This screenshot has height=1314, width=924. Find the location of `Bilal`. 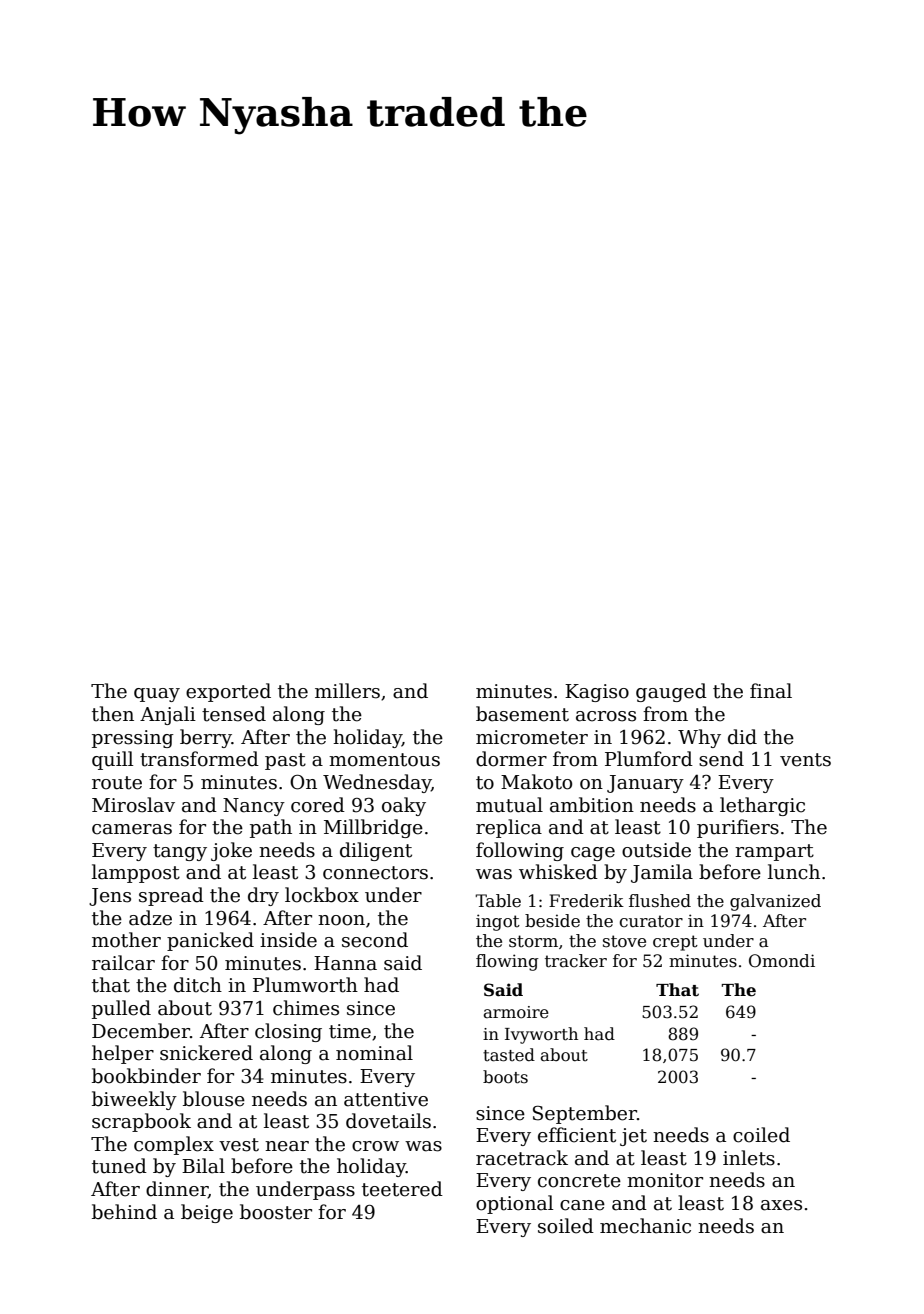

Bilal is located at coordinates (203, 1166).
